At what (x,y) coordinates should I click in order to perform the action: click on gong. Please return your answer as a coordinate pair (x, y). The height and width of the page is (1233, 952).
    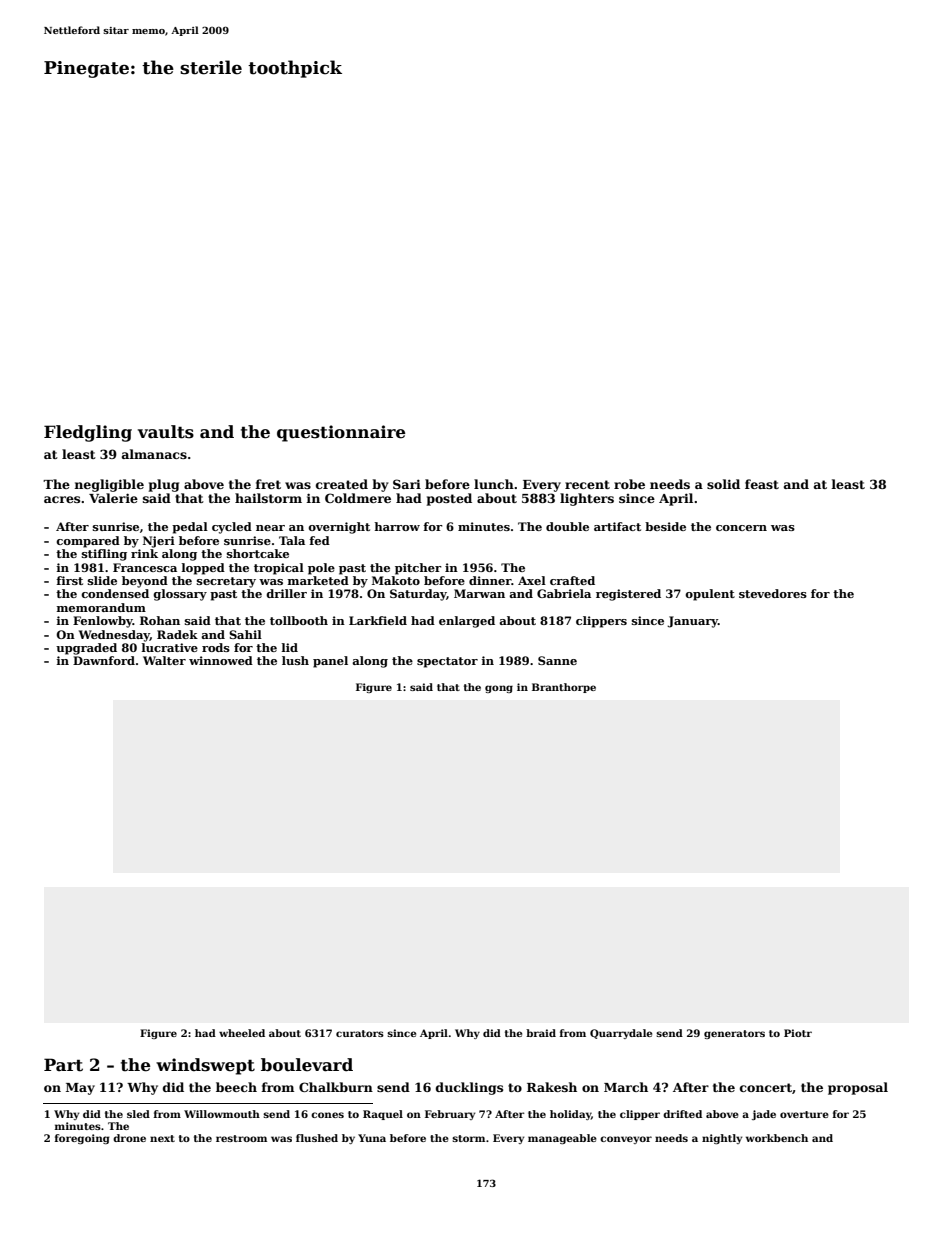
    Looking at the image, I should click on (499, 689).
